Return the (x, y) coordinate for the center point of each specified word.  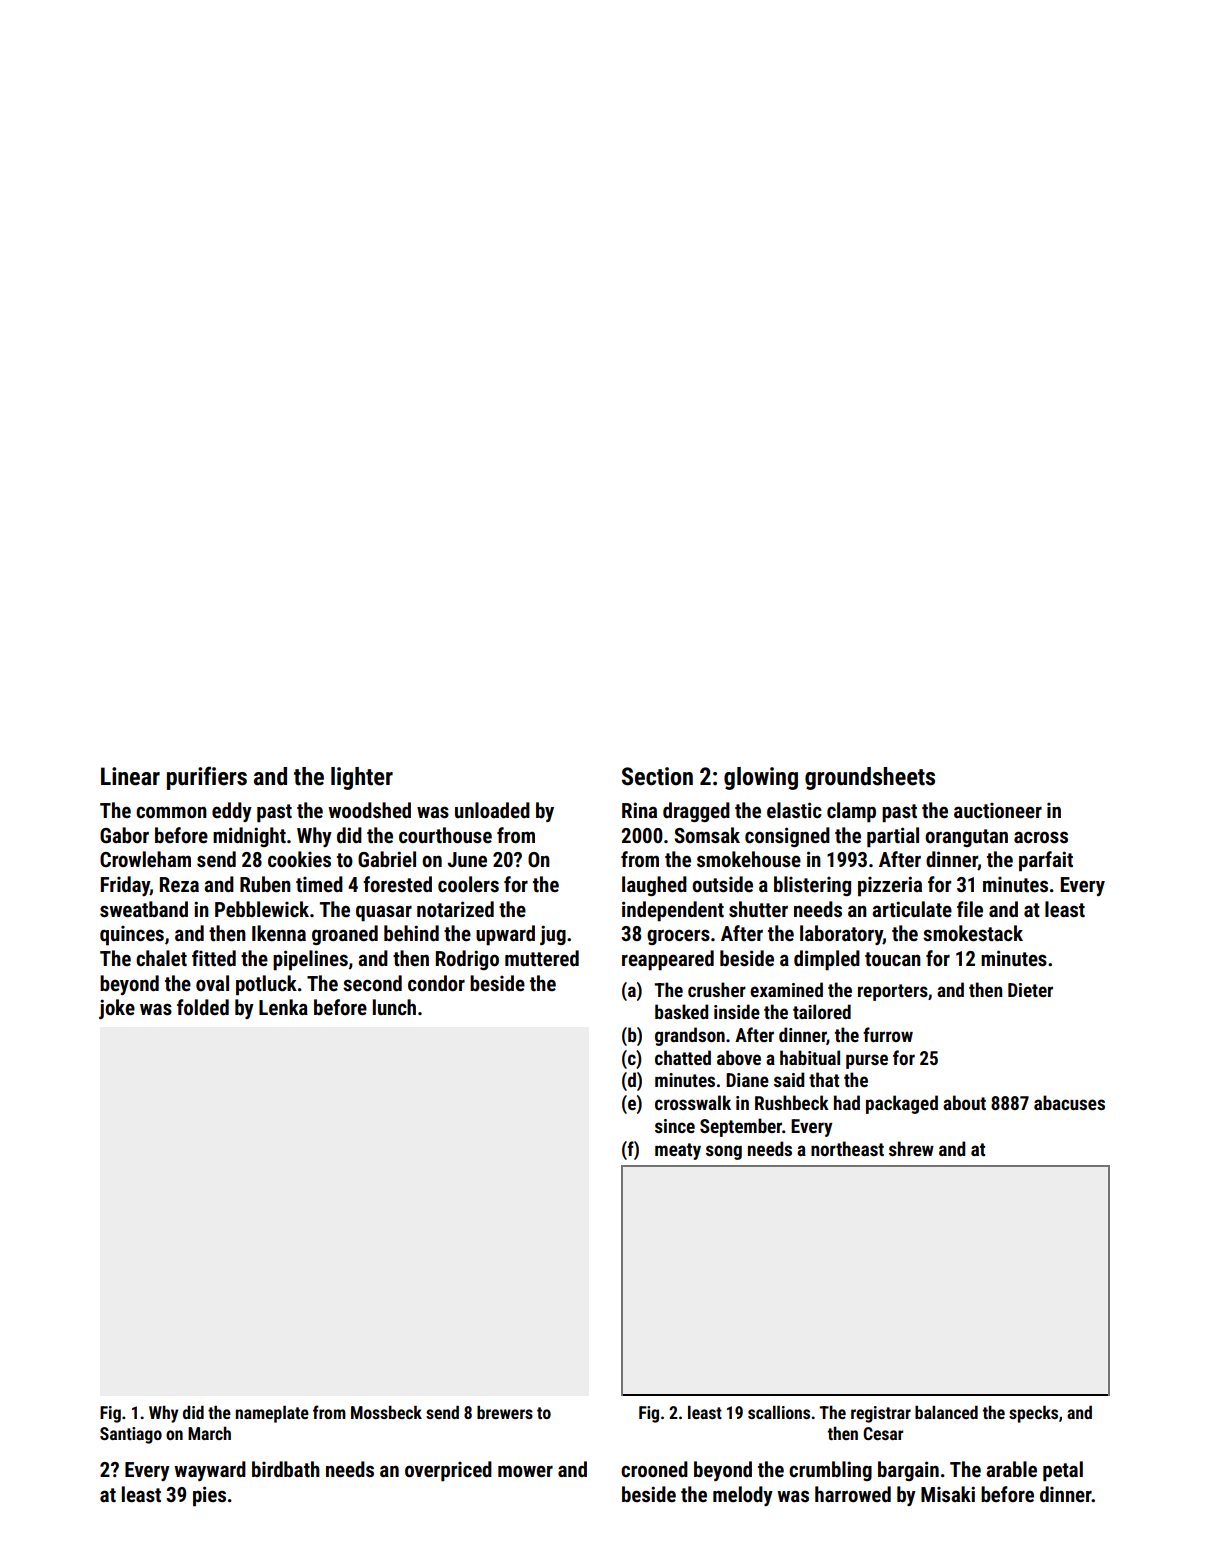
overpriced (448, 1471)
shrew (911, 1148)
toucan (893, 959)
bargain (908, 1471)
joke (117, 1009)
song (724, 1152)
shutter (758, 909)
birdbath (286, 1469)
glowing (761, 778)
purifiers (207, 778)
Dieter (1030, 990)
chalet (161, 958)
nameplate (272, 1414)
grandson (690, 1036)
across (1041, 837)
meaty (678, 1151)
